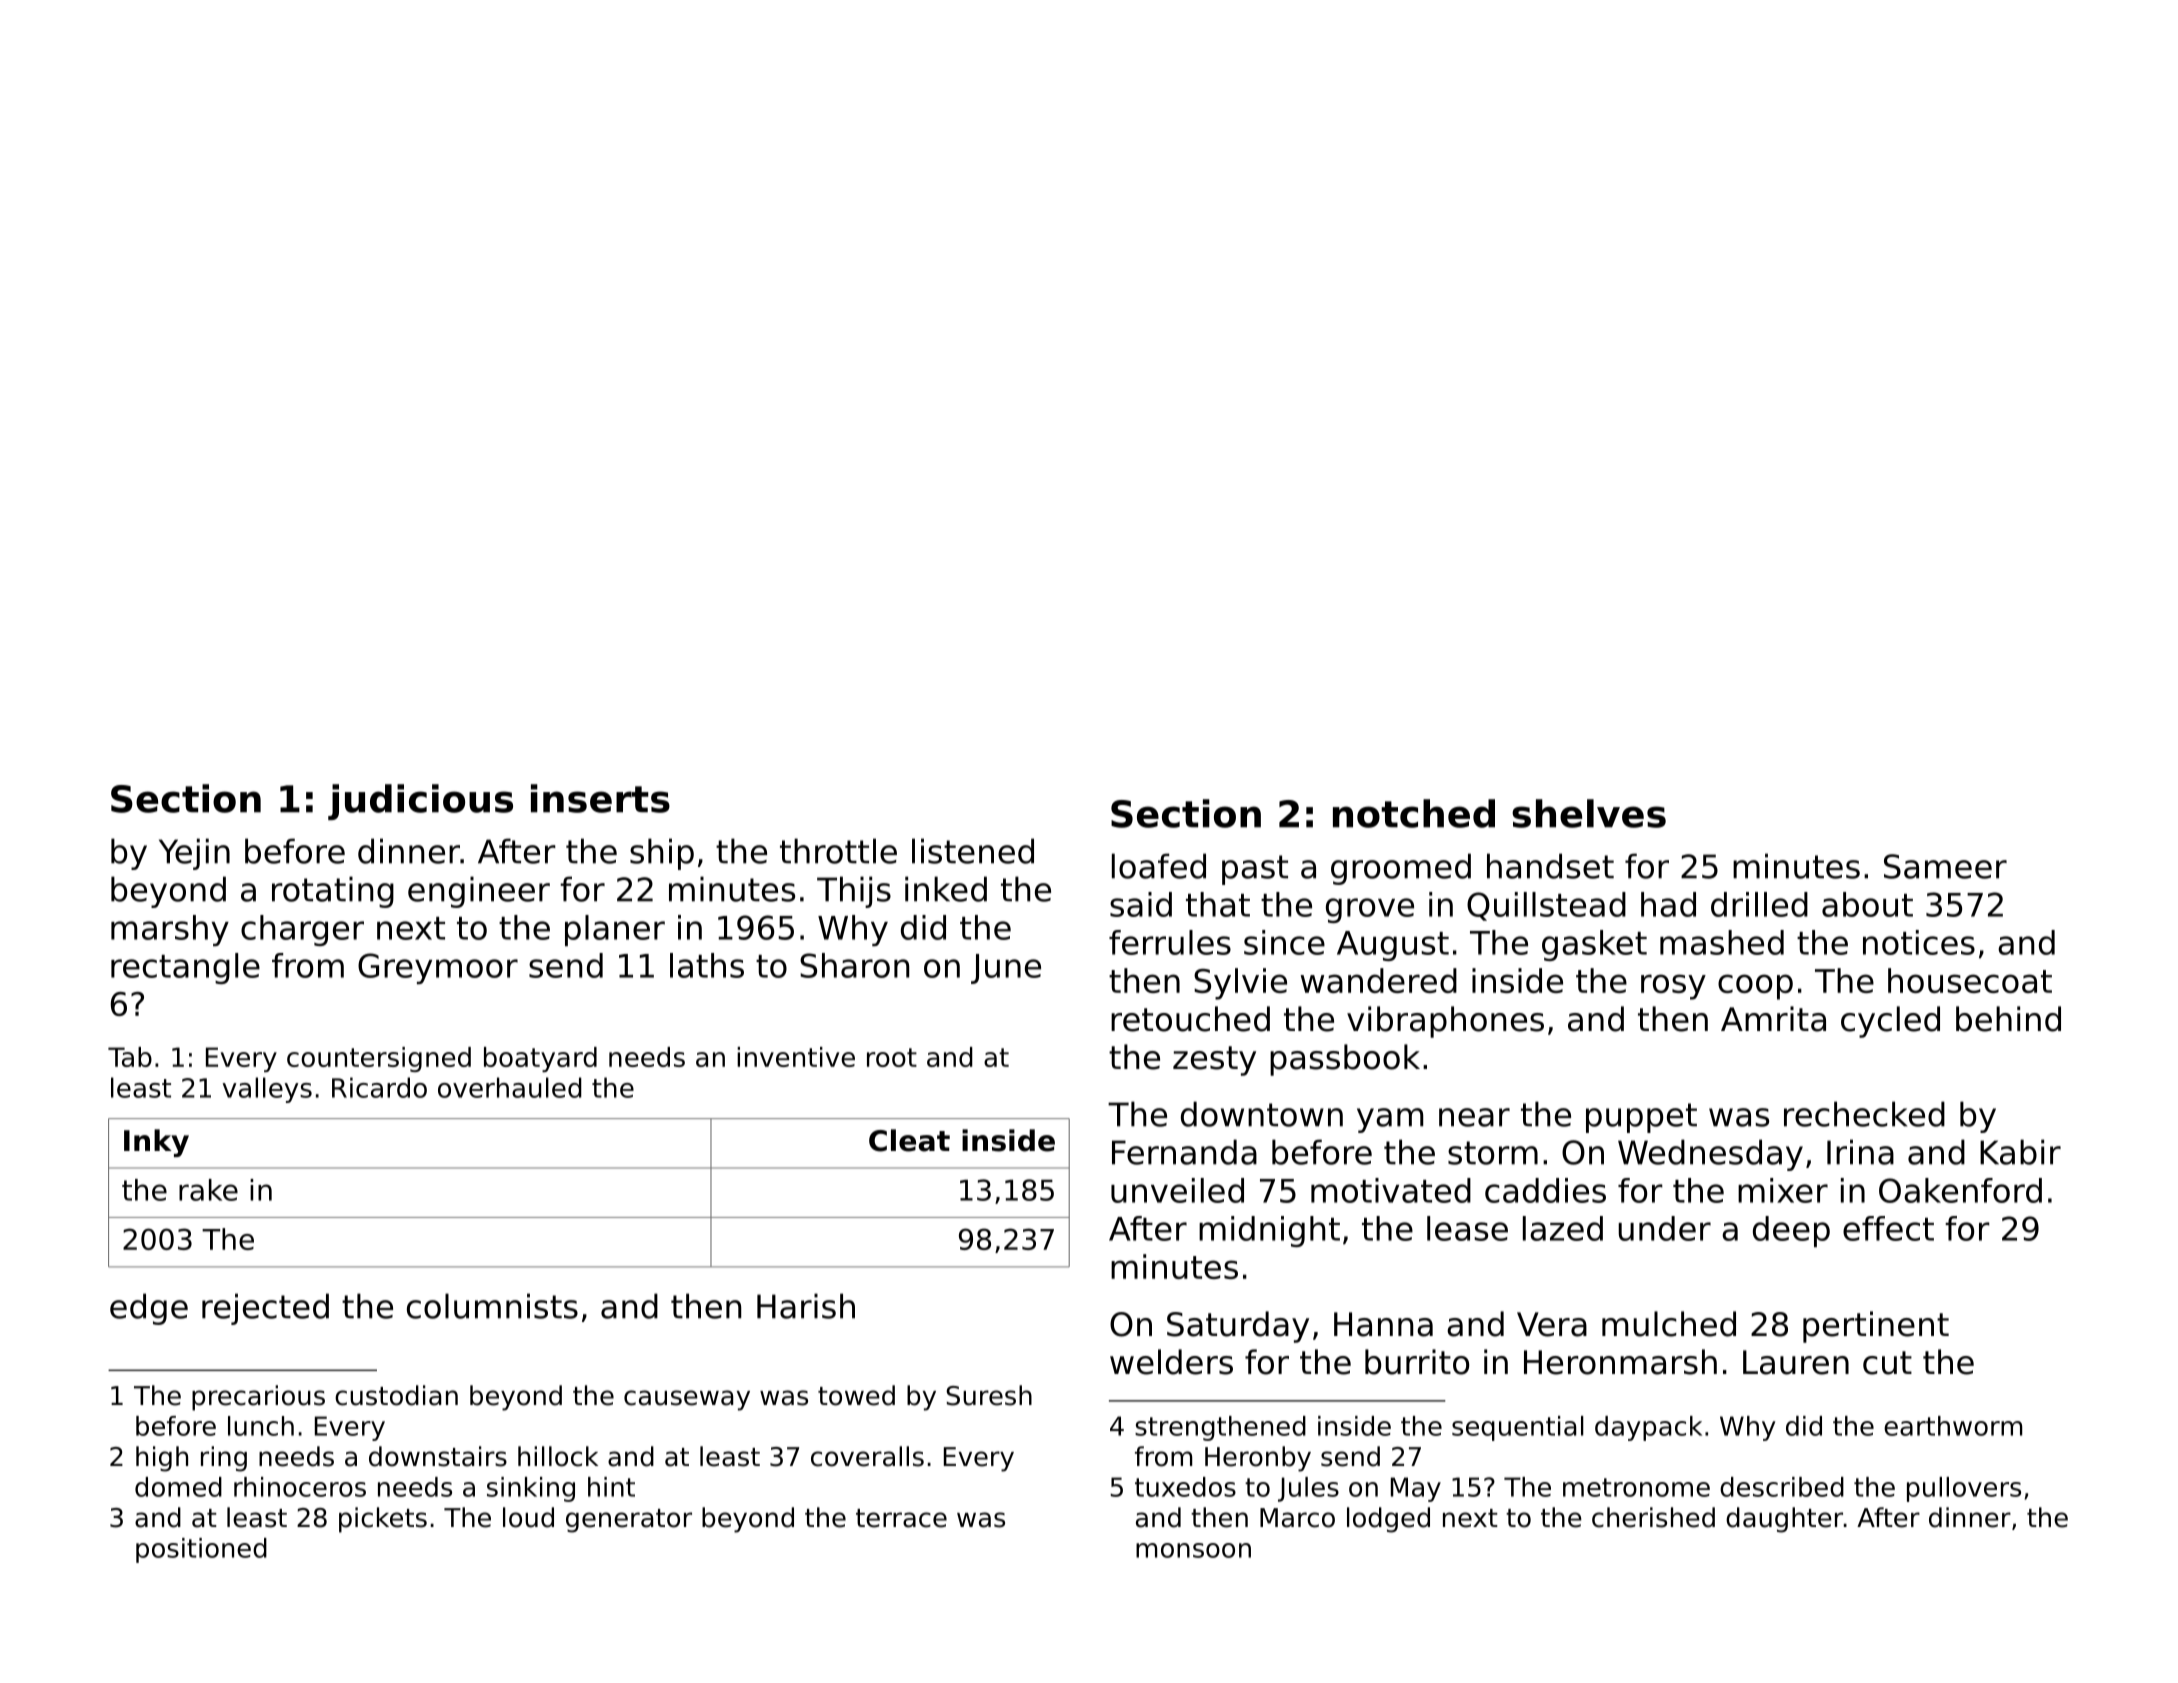 Image resolution: width=2178 pixels, height=1683 pixels. I want to click on midnight, so click(1269, 1231).
